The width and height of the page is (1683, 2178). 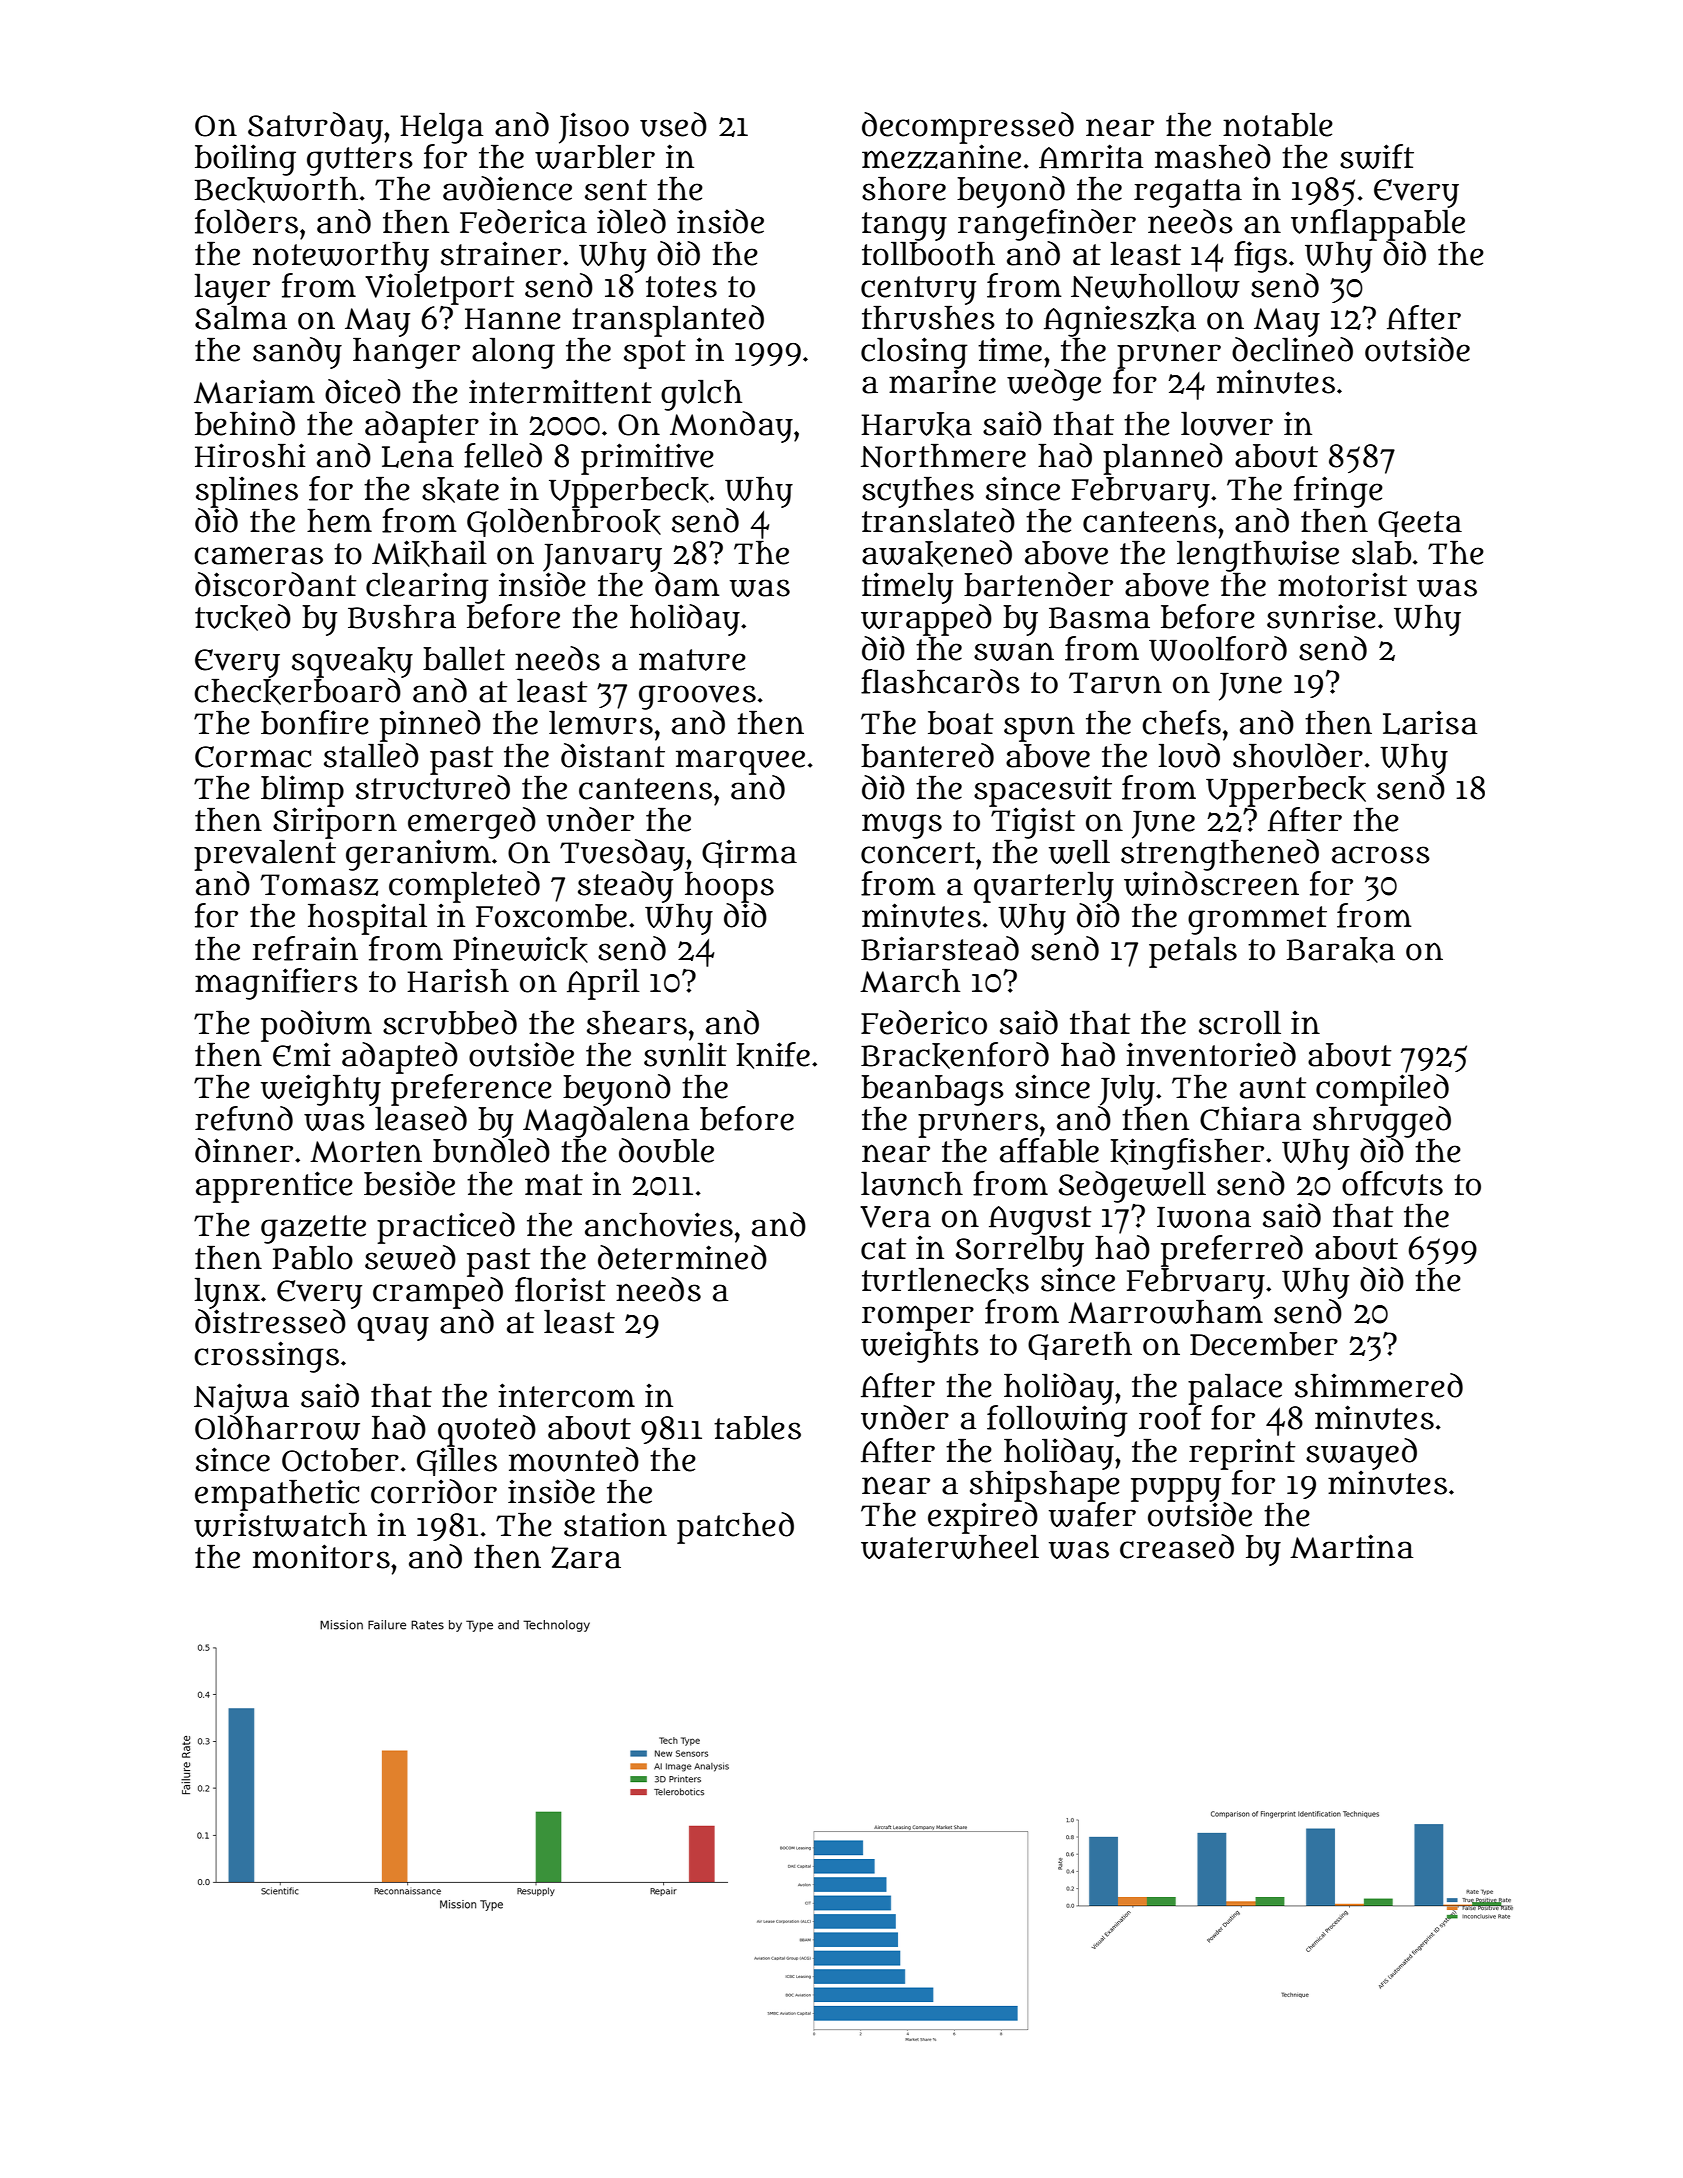 What do you see at coordinates (1298, 755) in the page?
I see `shoulder` at bounding box center [1298, 755].
